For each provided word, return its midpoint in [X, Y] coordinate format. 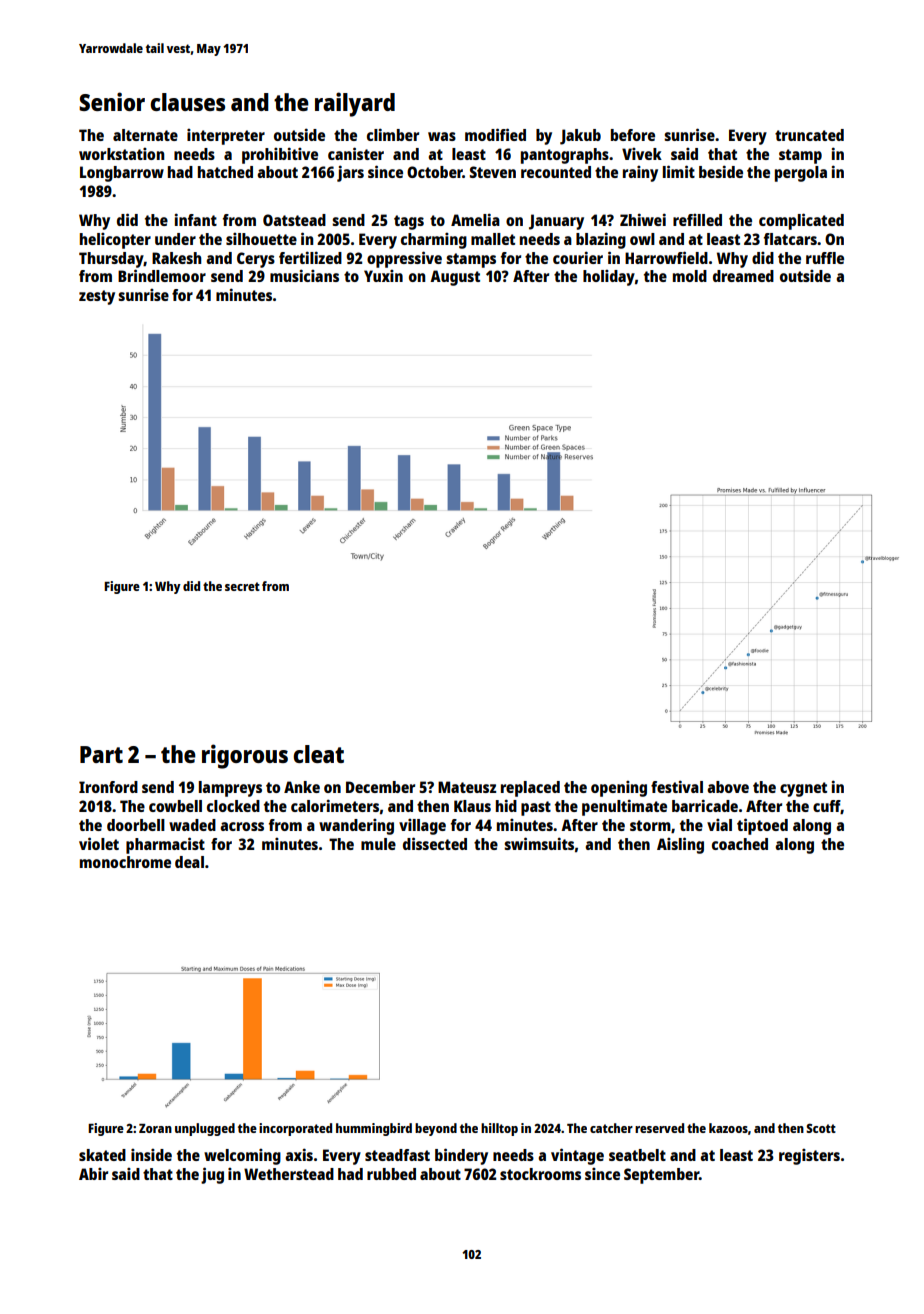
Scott [821, 1128]
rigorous [245, 756]
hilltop [499, 1129]
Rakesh [176, 258]
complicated [801, 221]
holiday [609, 278]
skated [102, 1155]
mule [378, 844]
